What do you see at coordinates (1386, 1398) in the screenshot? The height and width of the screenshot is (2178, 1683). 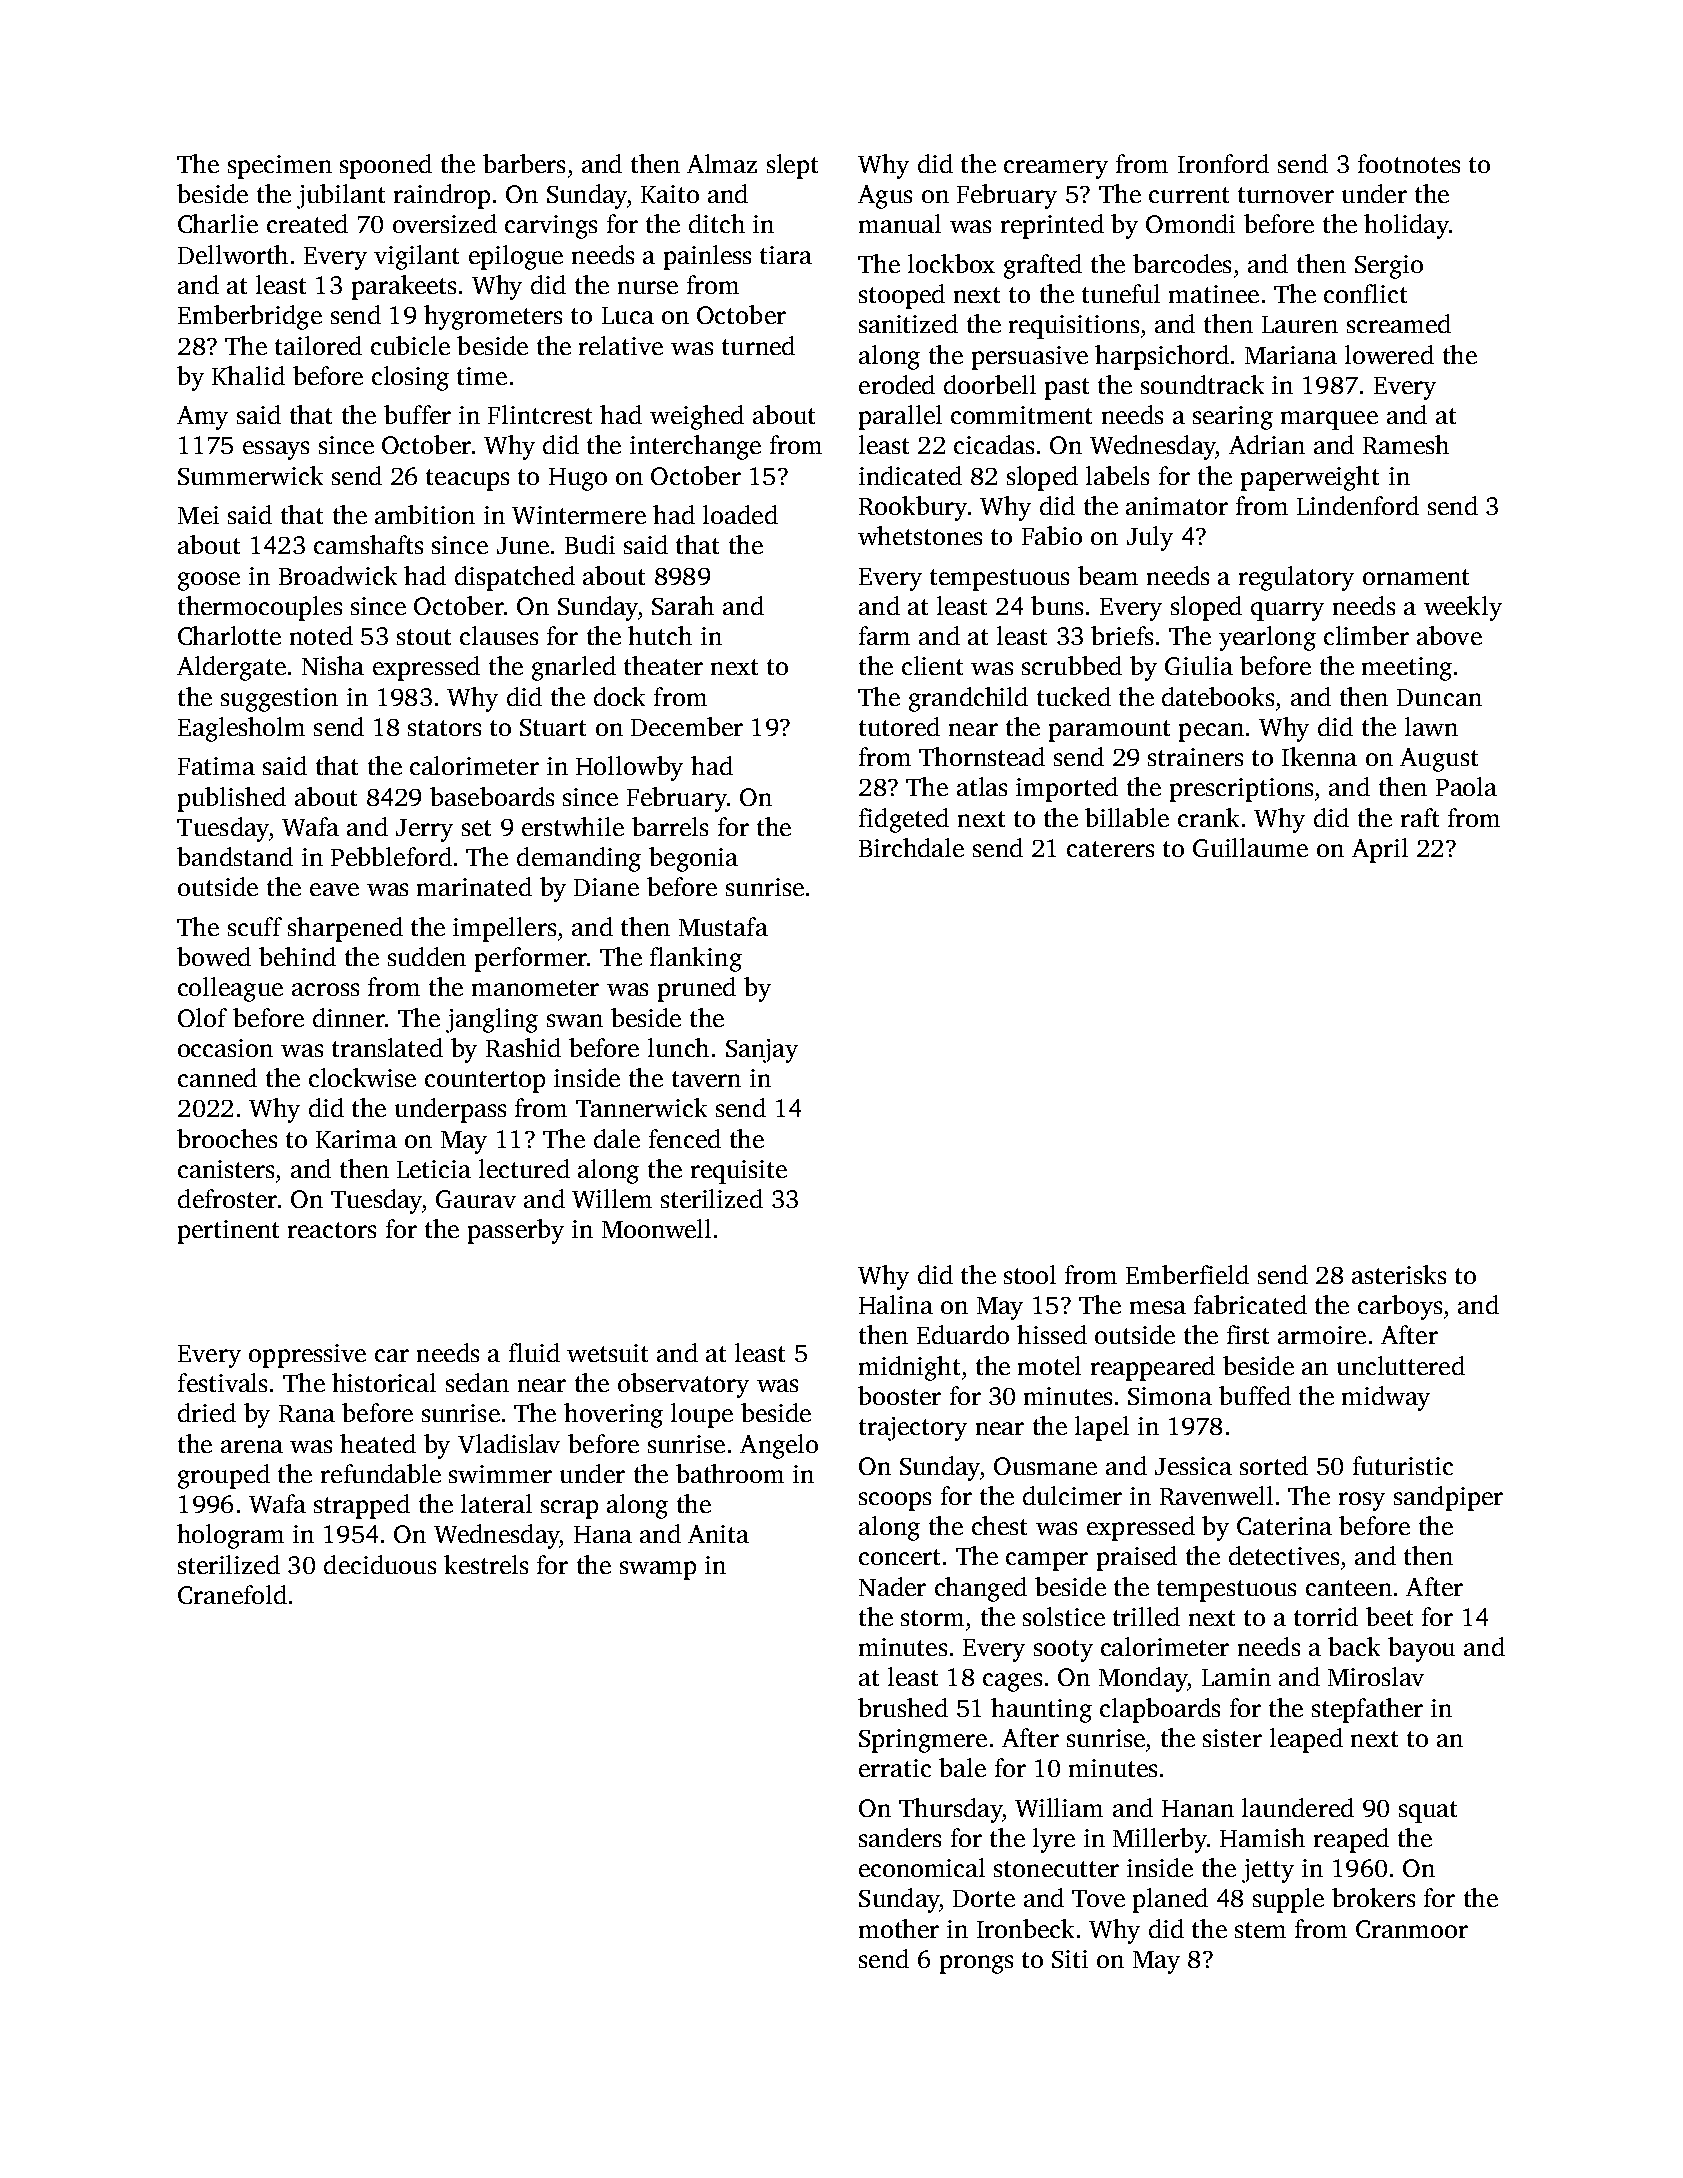 I see `midway` at bounding box center [1386, 1398].
